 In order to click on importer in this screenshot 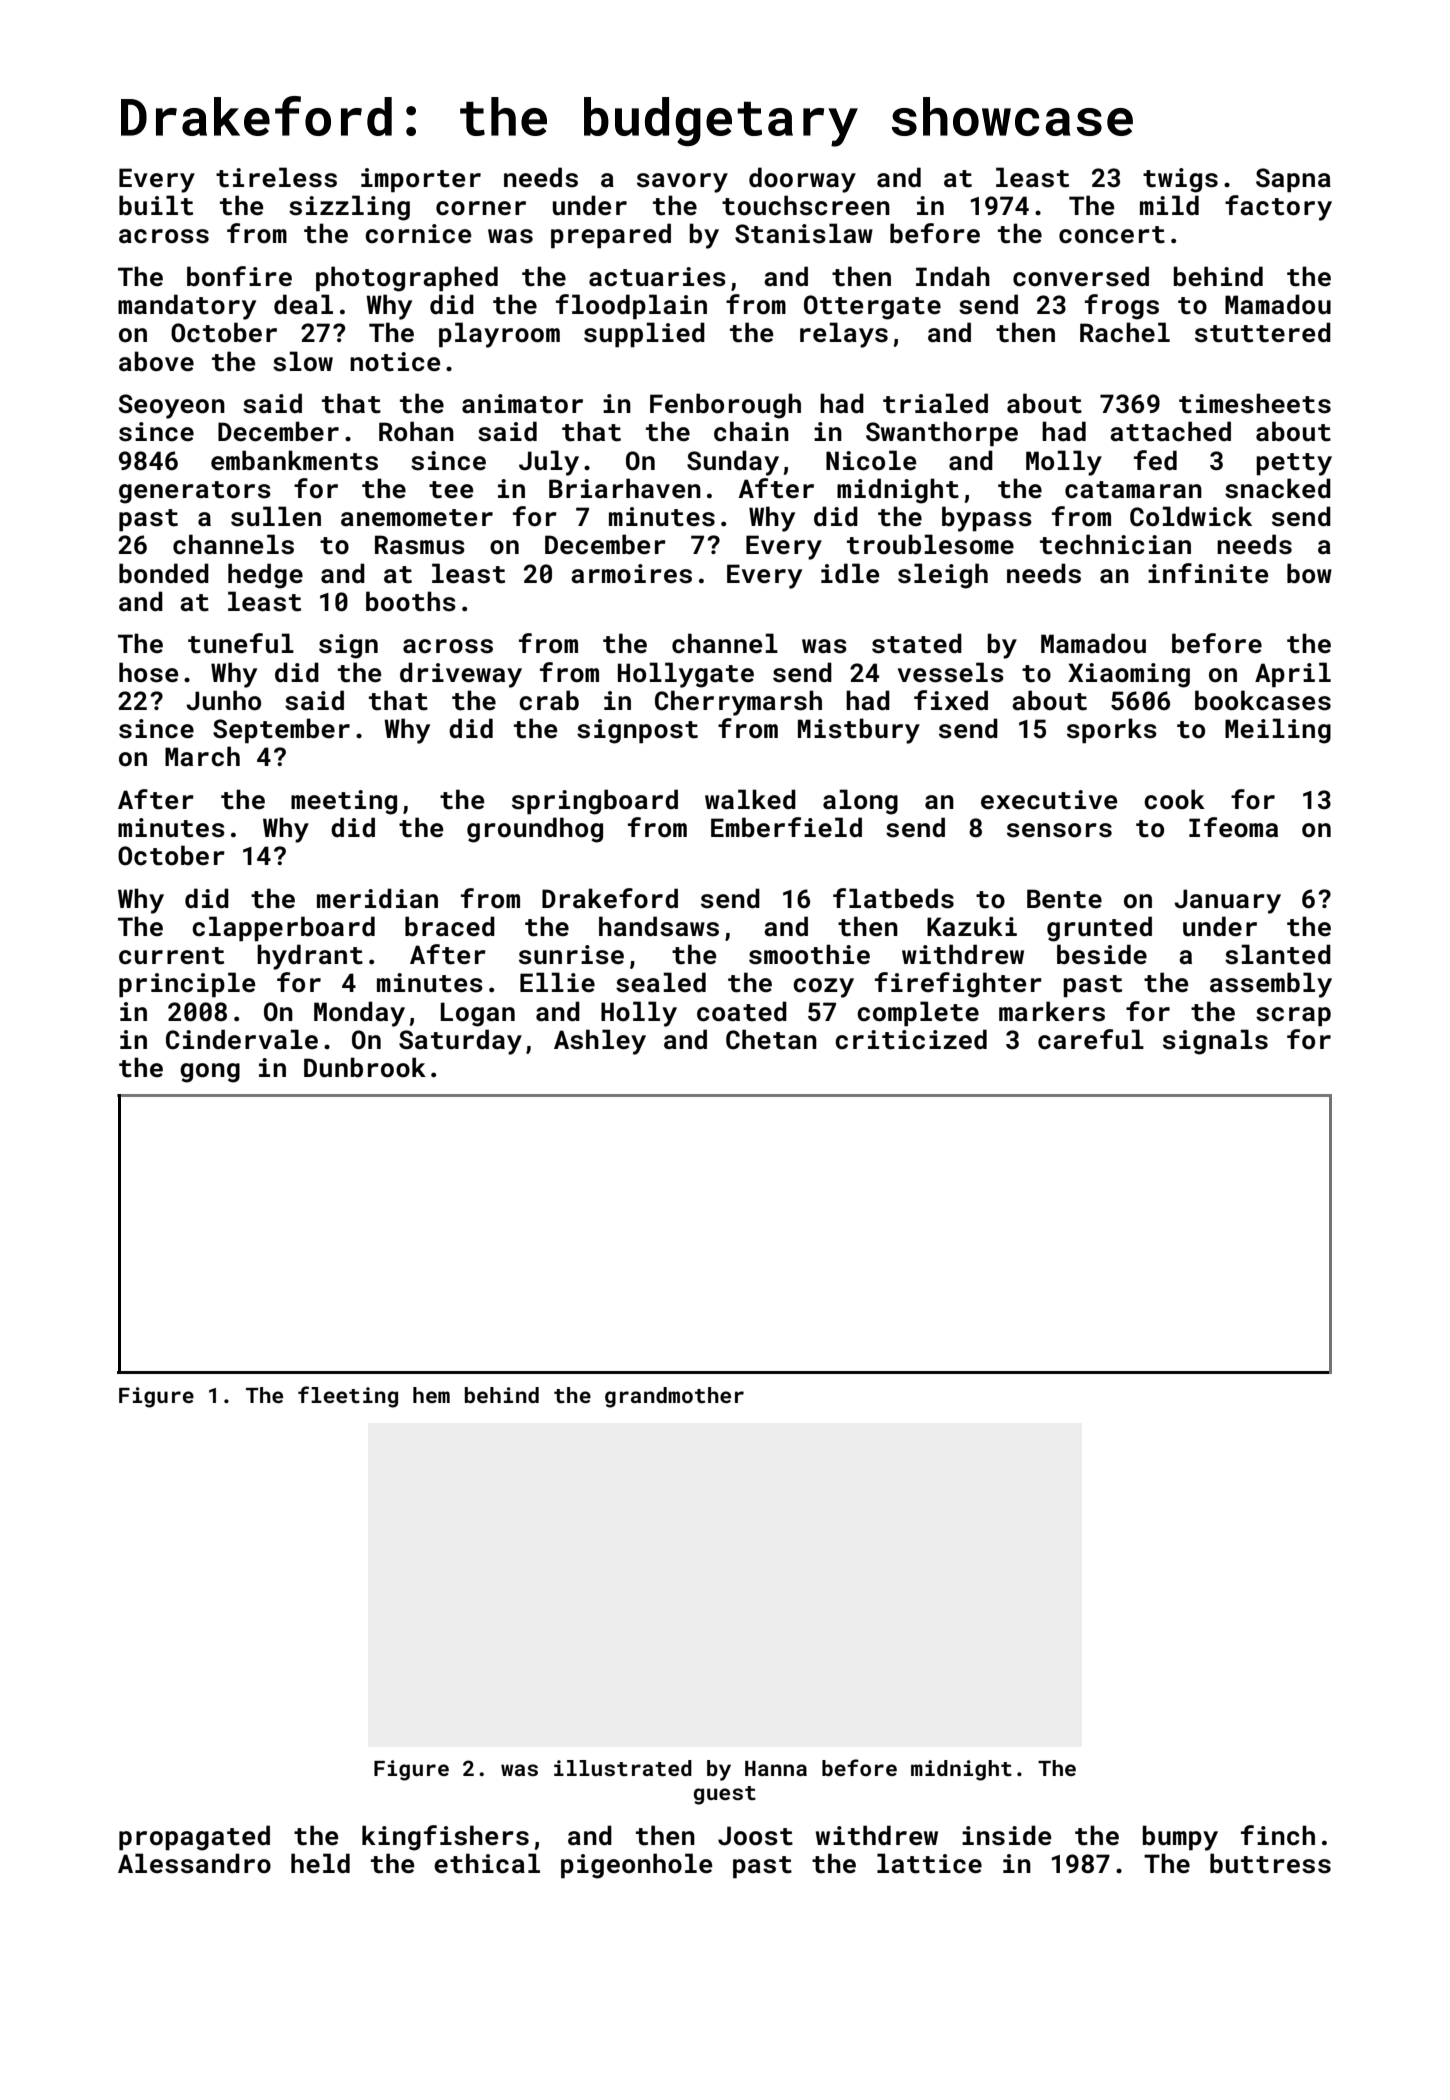, I will do `click(421, 180)`.
